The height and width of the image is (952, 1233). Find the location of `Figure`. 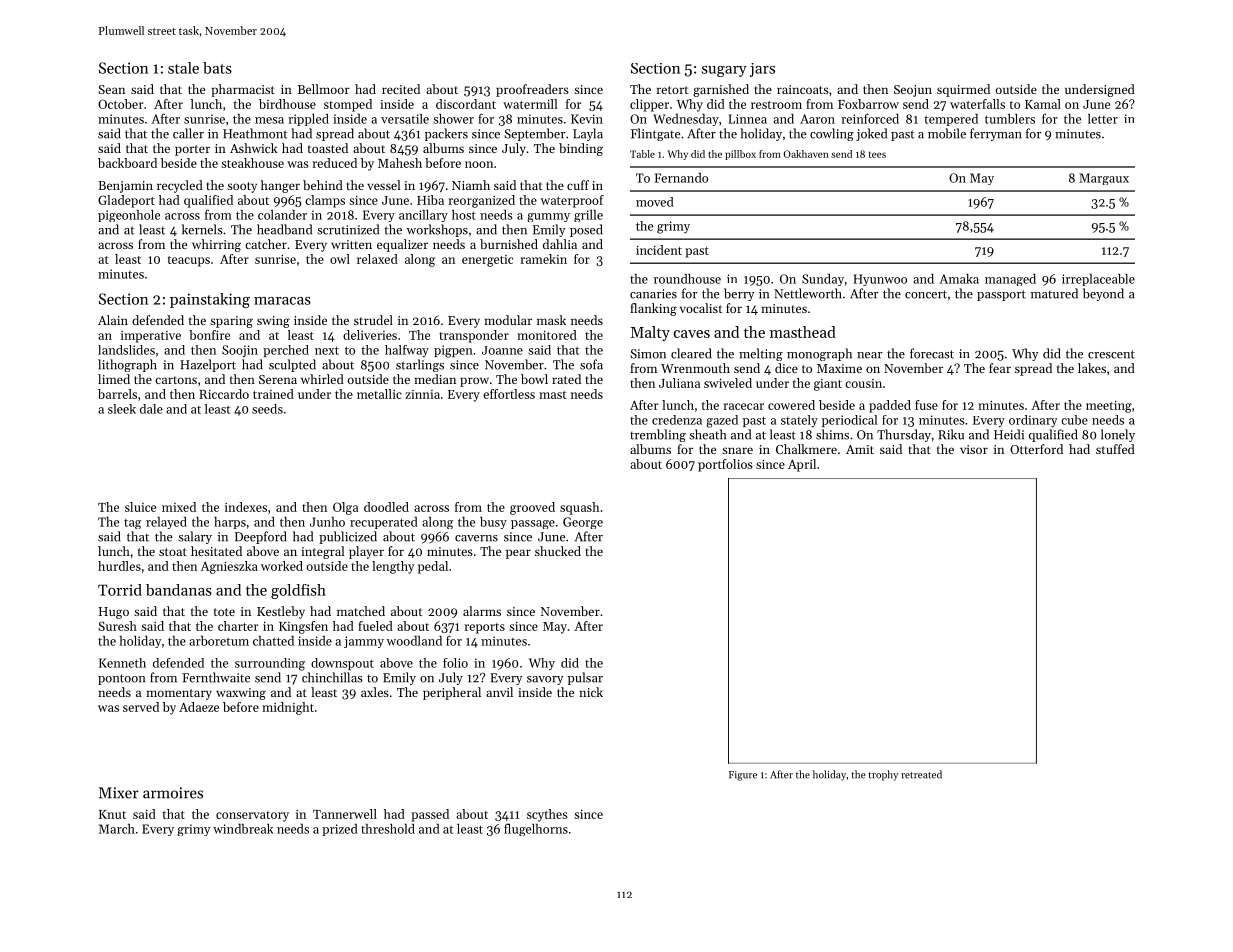

Figure is located at coordinates (743, 776).
